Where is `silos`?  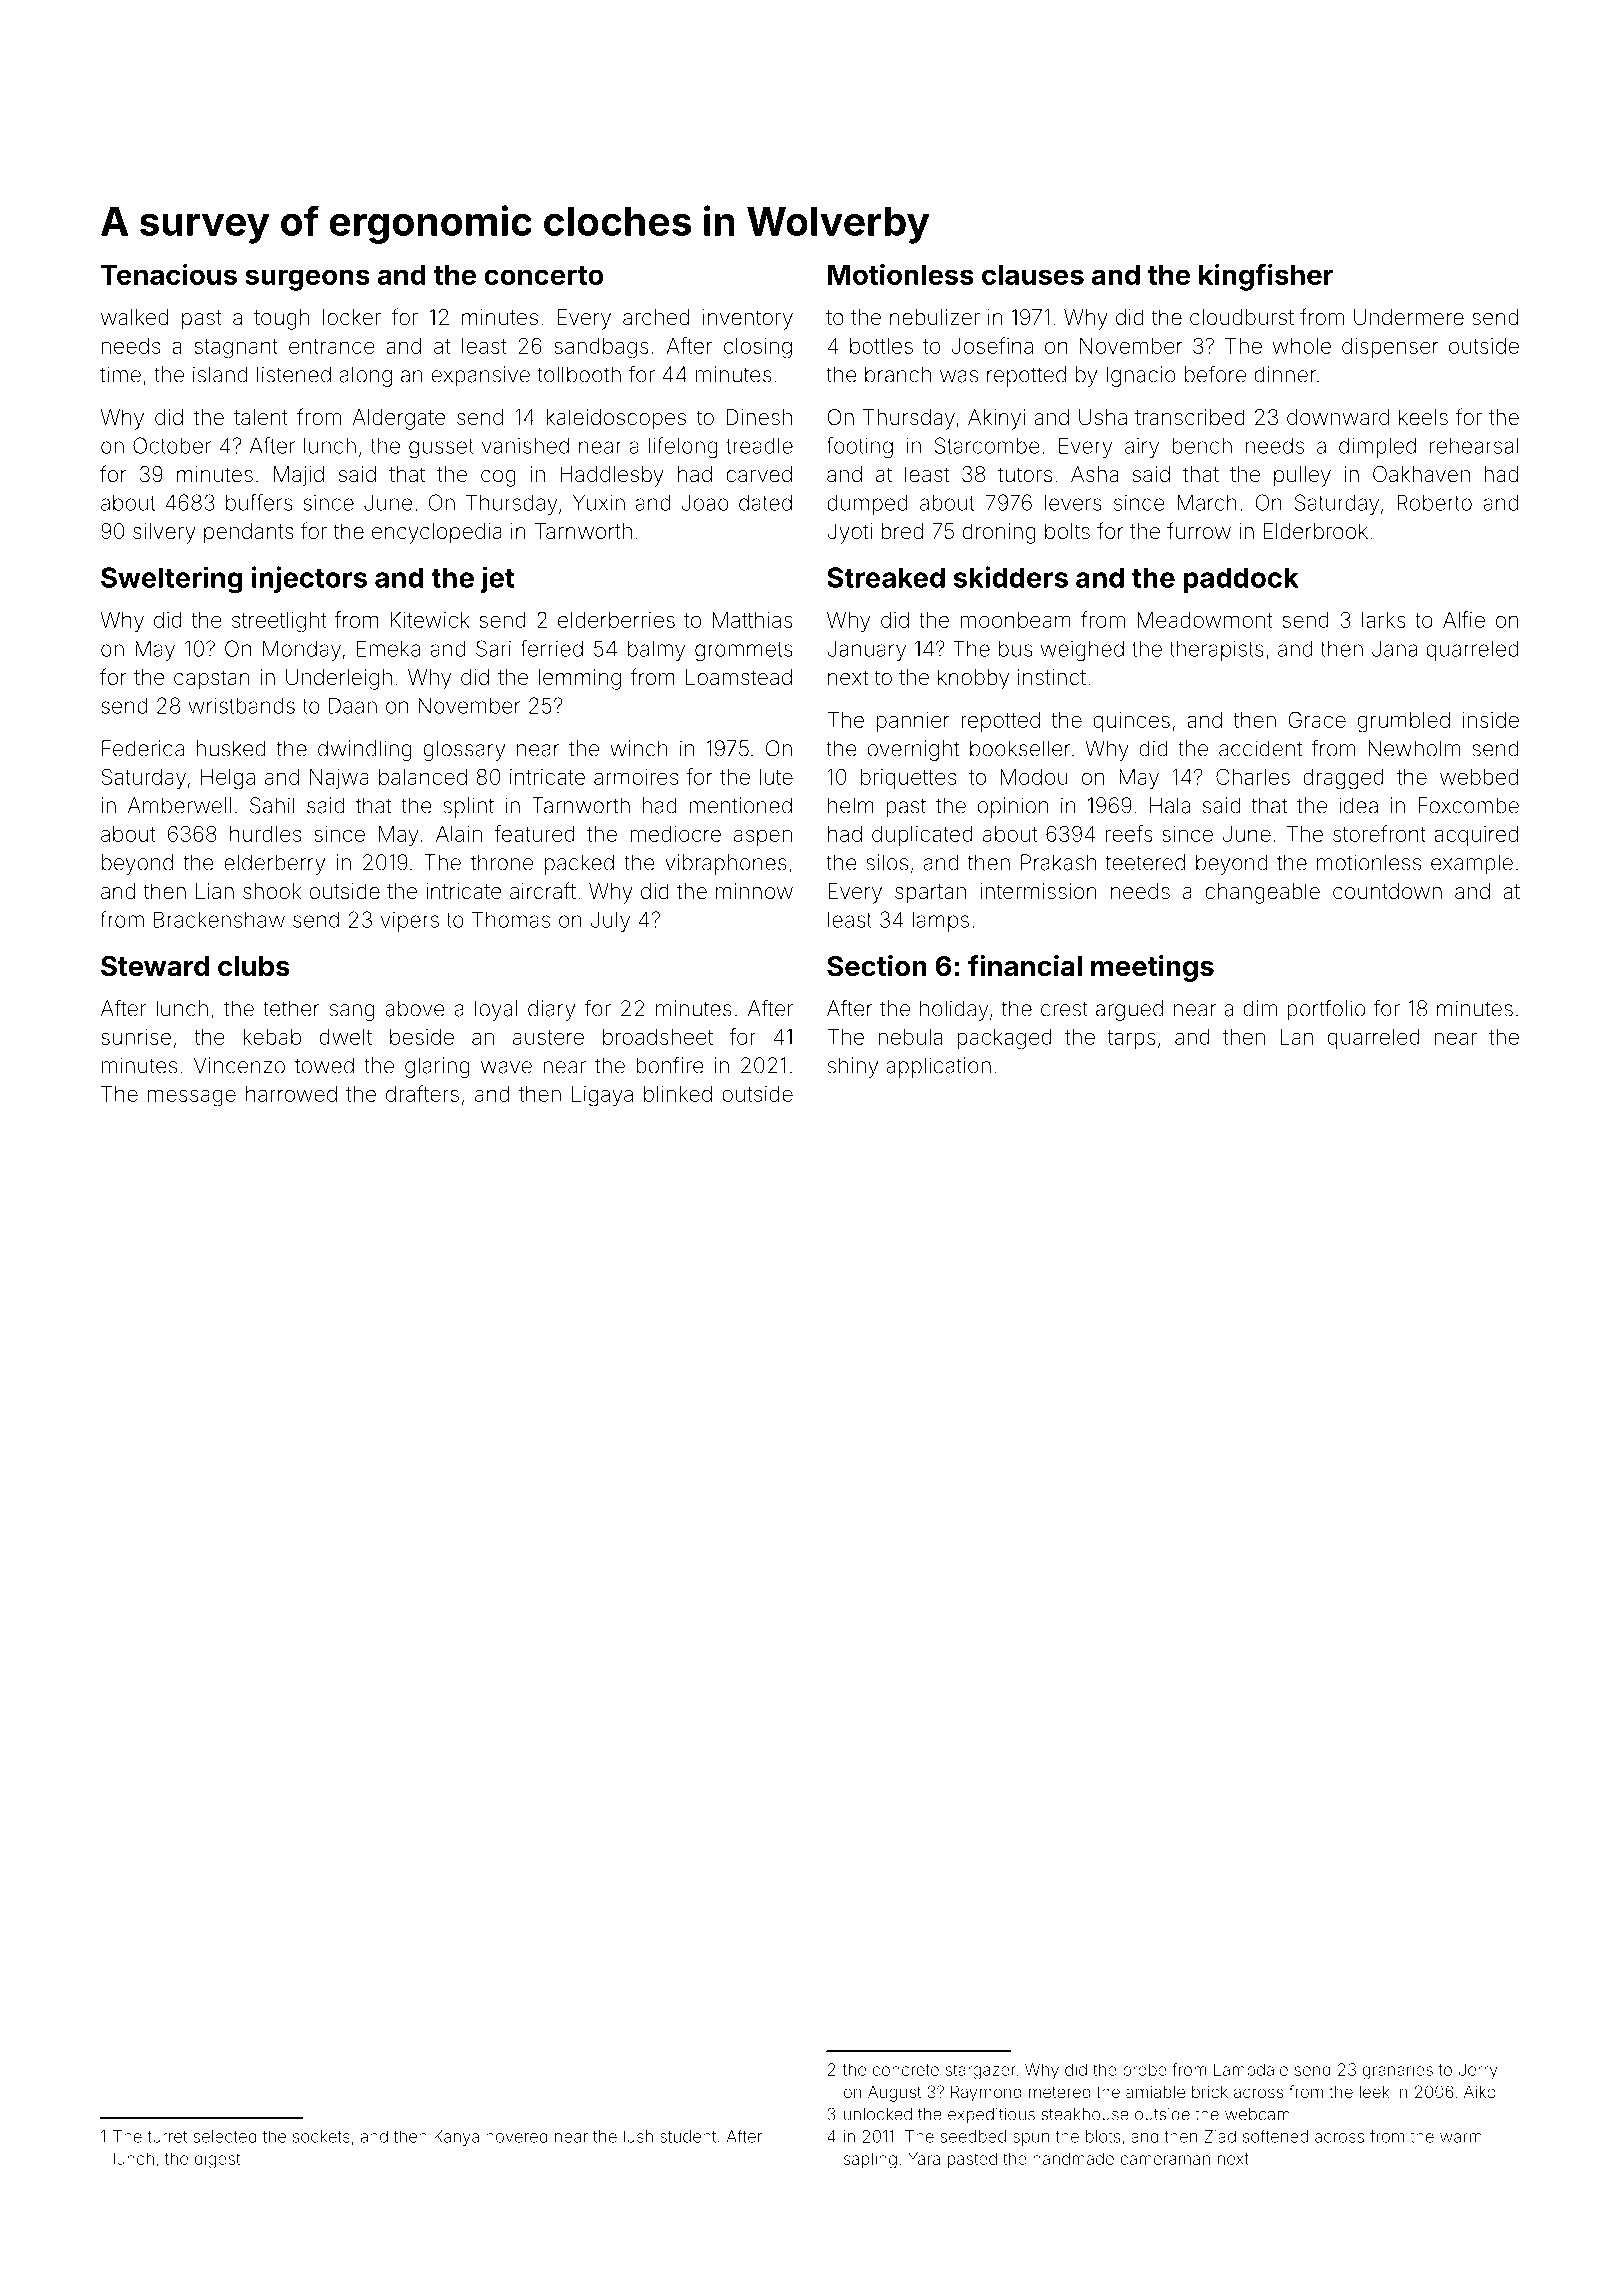
silos is located at coordinates (887, 862).
